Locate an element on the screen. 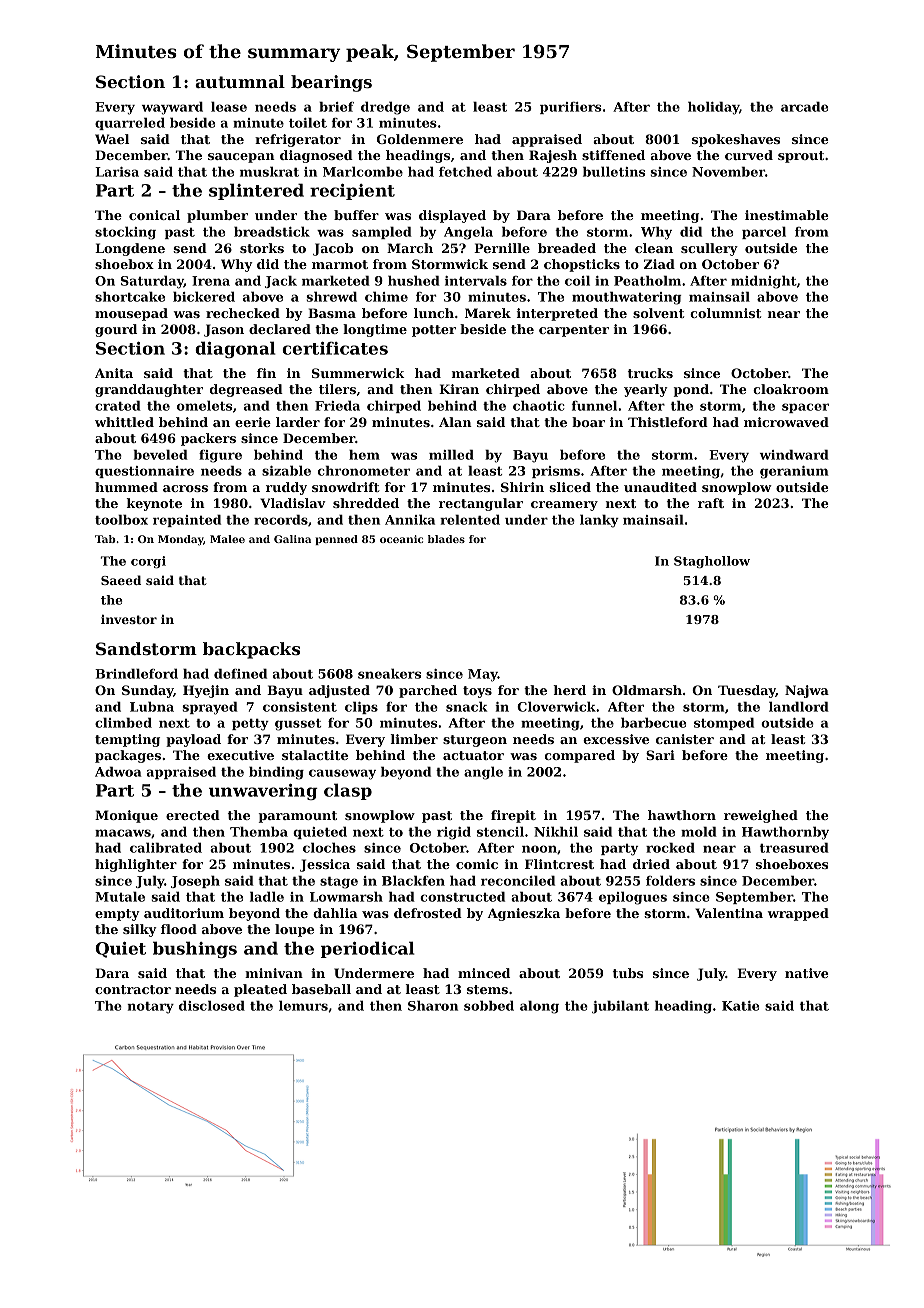  Ziad is located at coordinates (659, 264).
